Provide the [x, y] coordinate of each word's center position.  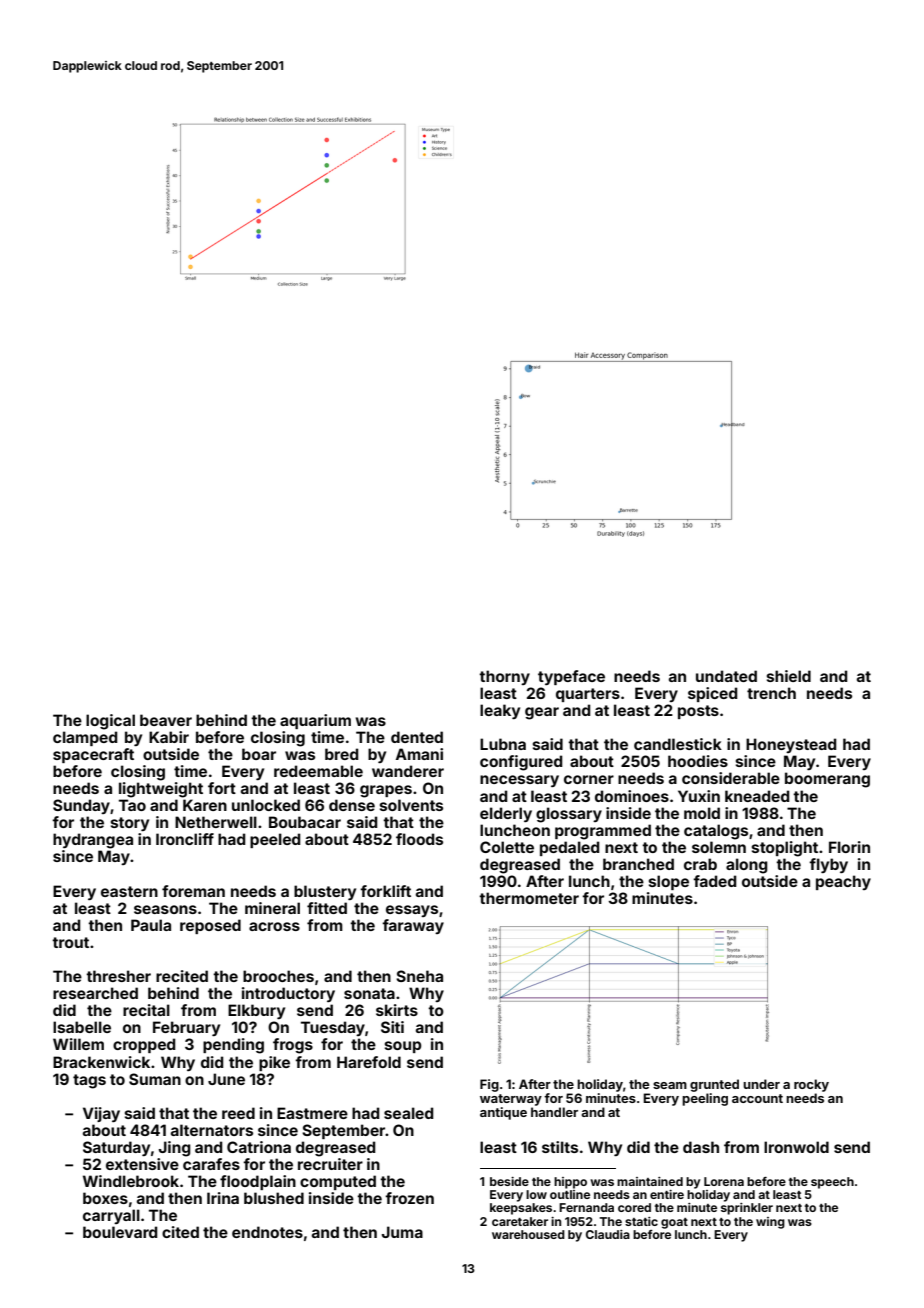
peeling [705, 1099]
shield [789, 676]
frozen [409, 1198]
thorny [504, 677]
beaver [166, 720]
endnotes [267, 1232]
